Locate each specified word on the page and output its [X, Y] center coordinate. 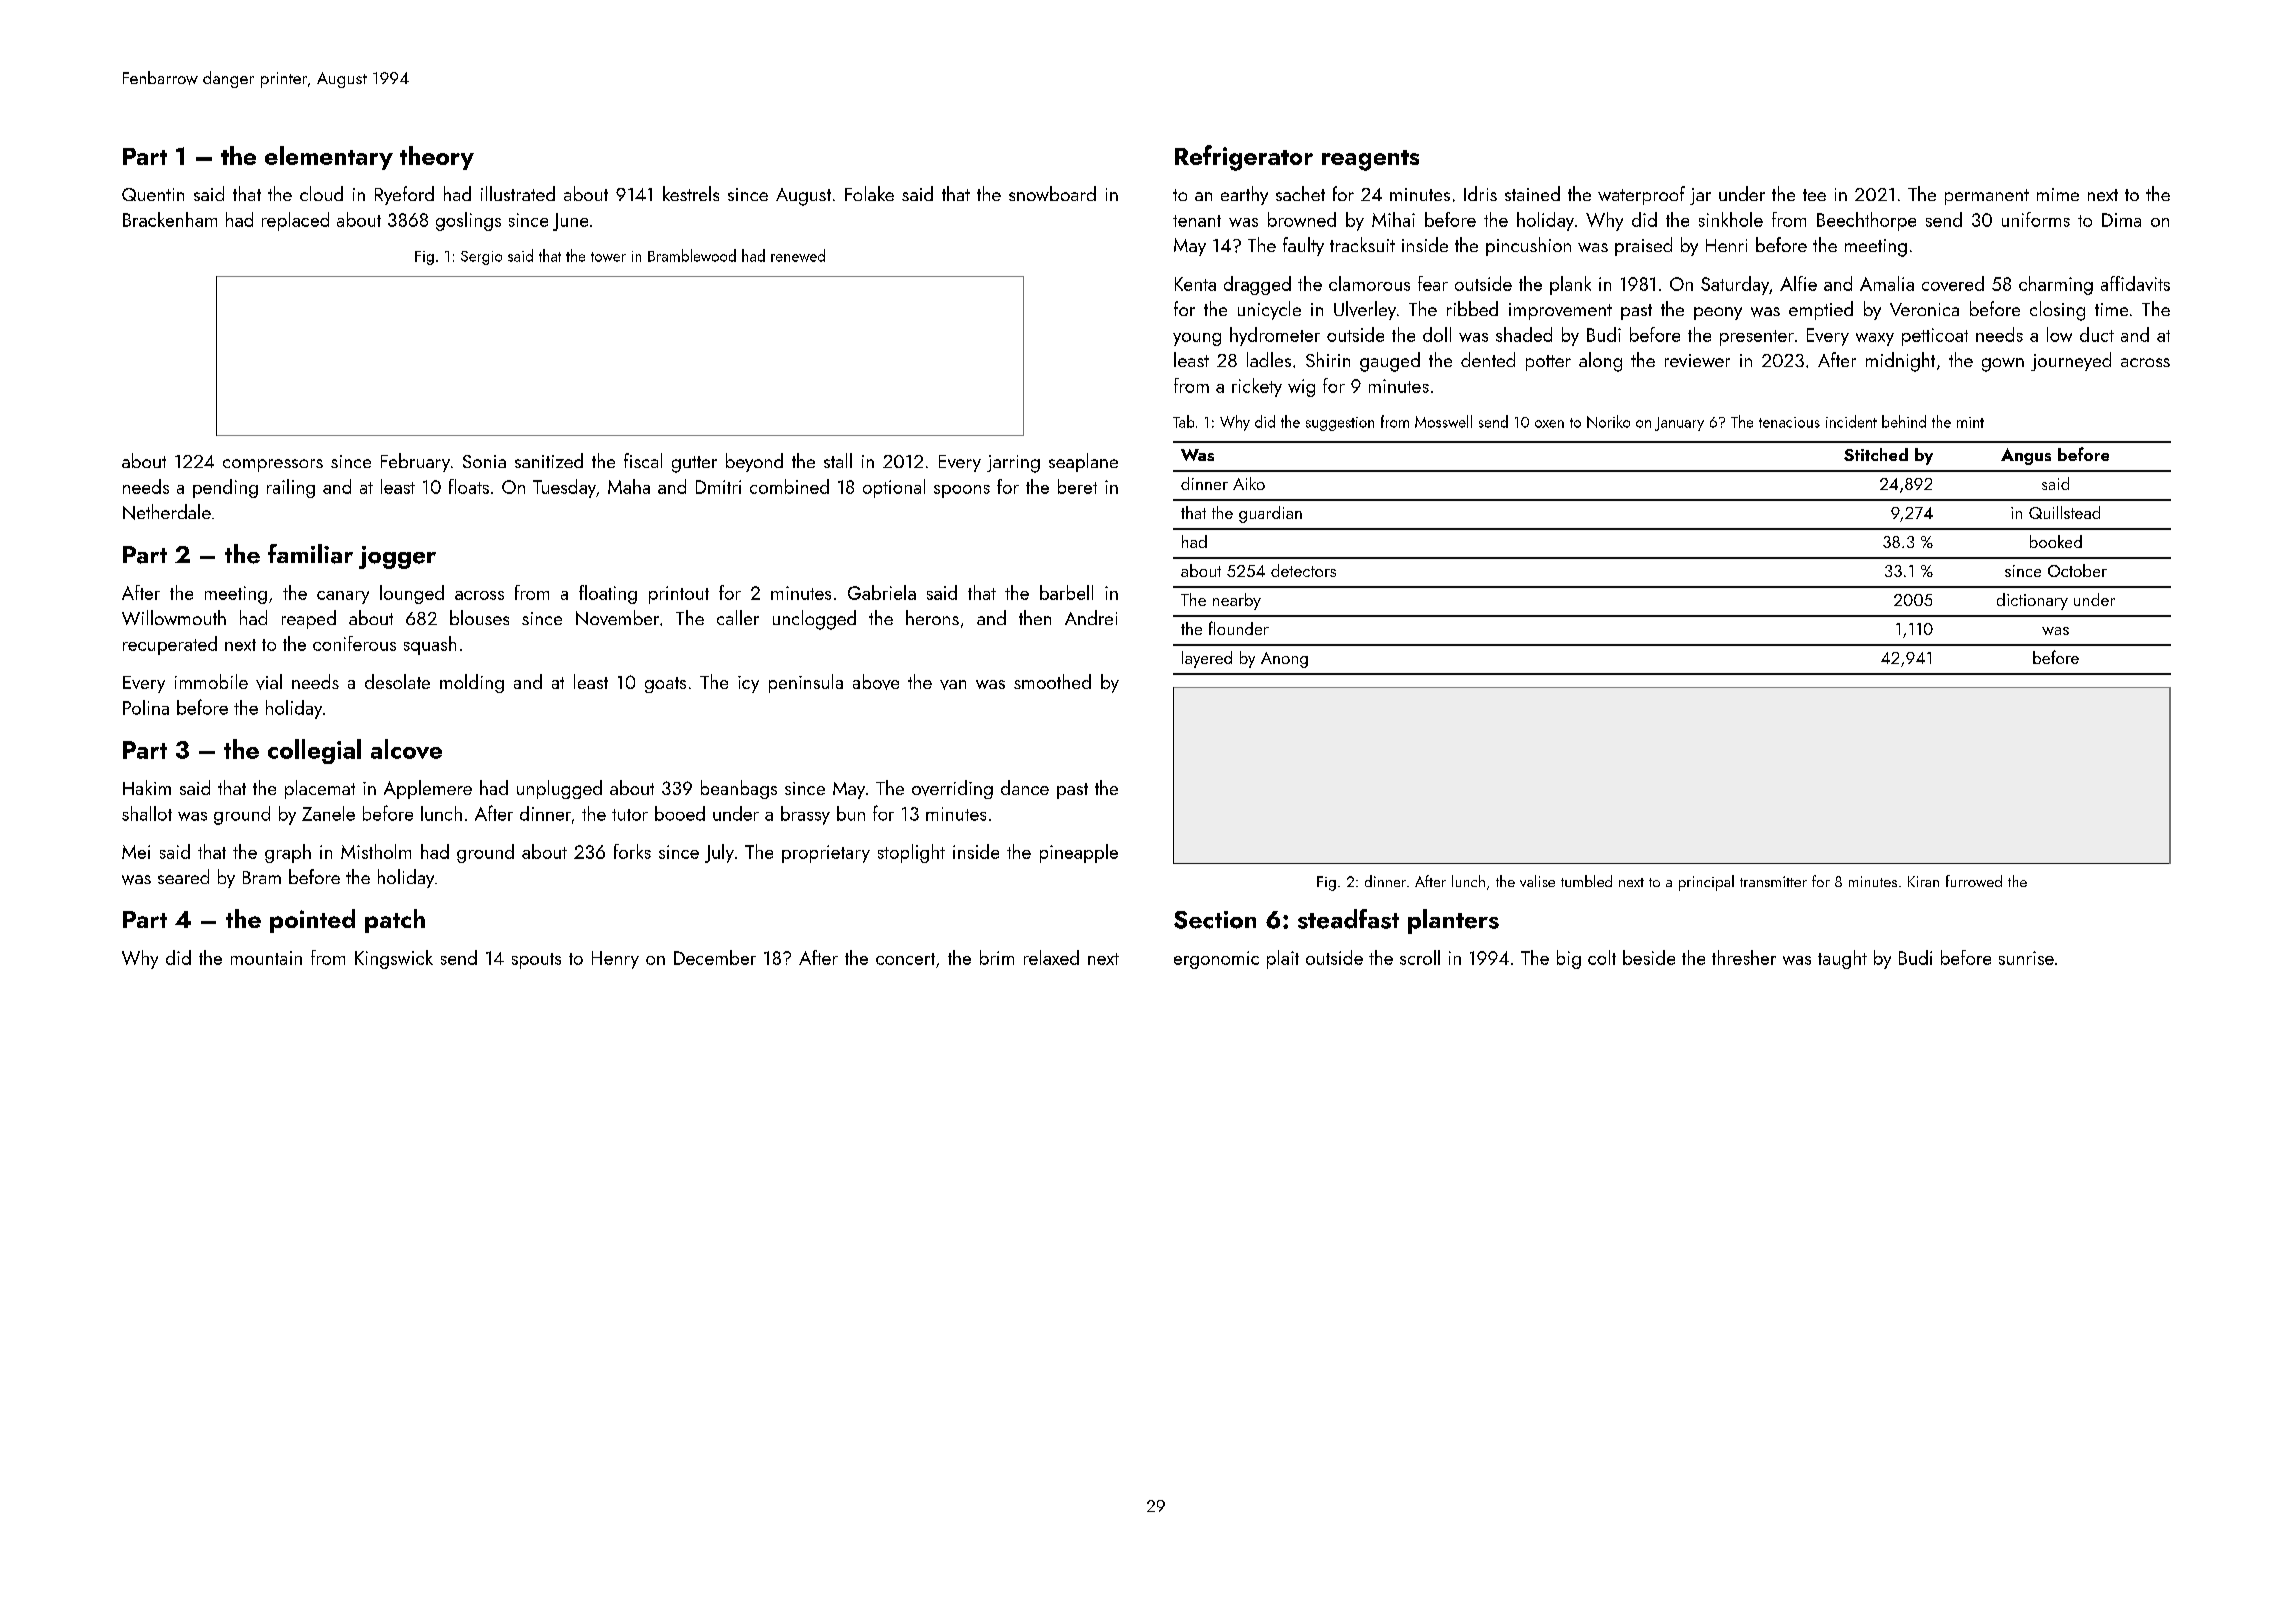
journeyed [2071, 361]
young [1197, 339]
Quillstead [2064, 512]
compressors [273, 465]
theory [437, 158]
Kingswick [394, 959]
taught [1842, 959]
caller [738, 617]
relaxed [1051, 957]
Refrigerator [1244, 158]
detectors [1303, 570]
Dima [2121, 220]
